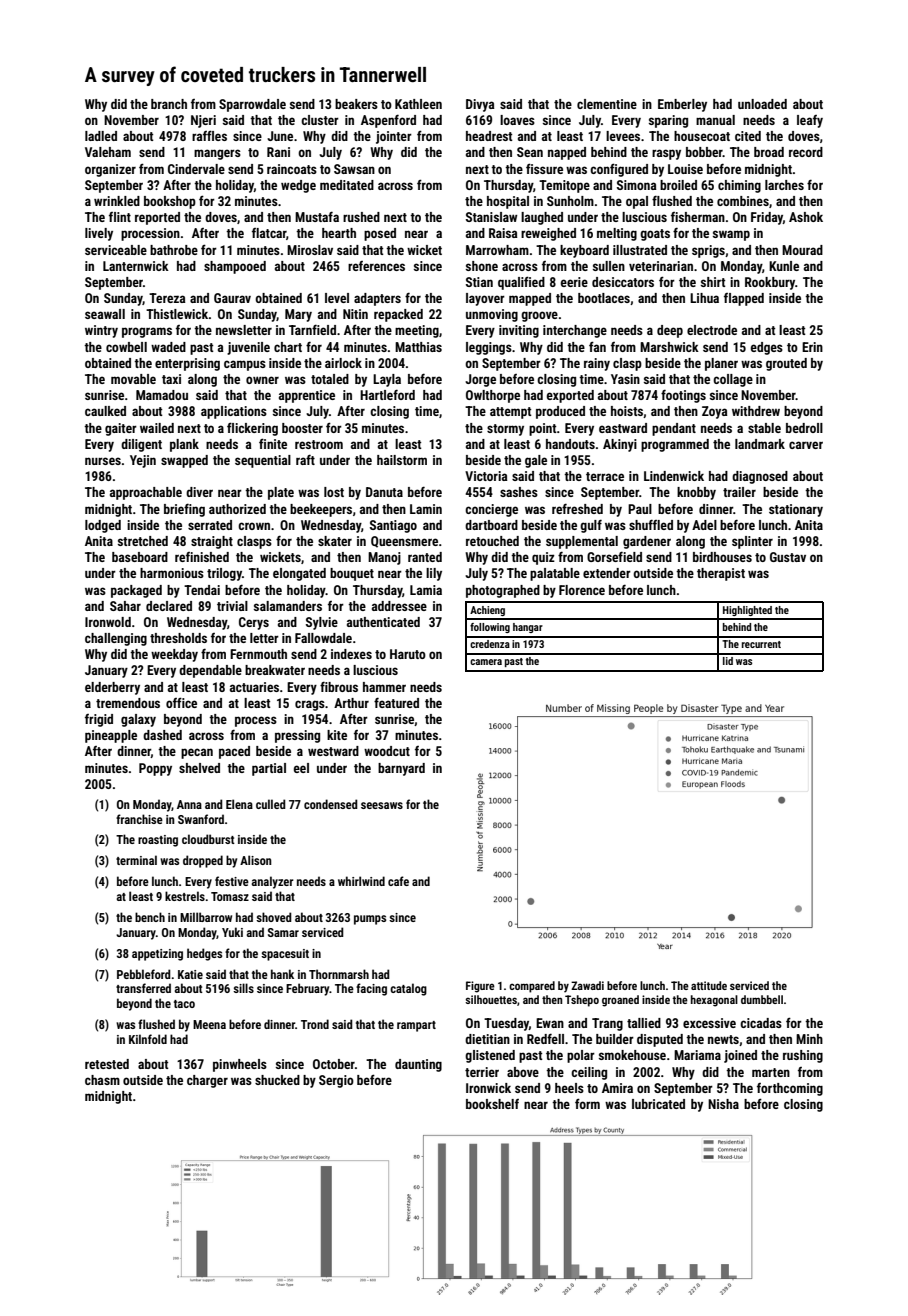 This screenshot has width=908, height=1316. What do you see at coordinates (111, 736) in the screenshot?
I see `pineapple` at bounding box center [111, 736].
